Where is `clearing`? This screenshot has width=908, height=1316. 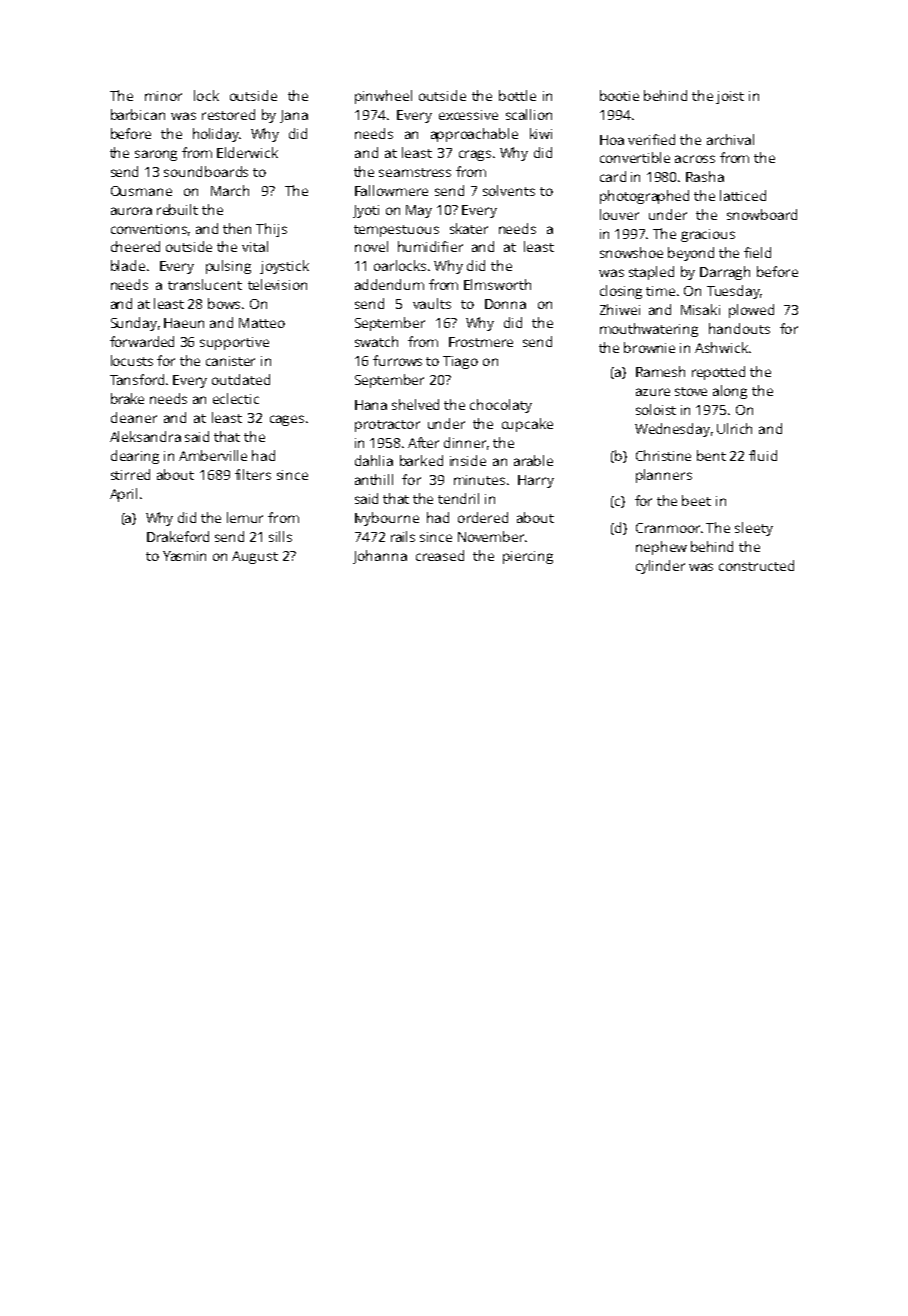
clearing is located at coordinates (135, 457).
